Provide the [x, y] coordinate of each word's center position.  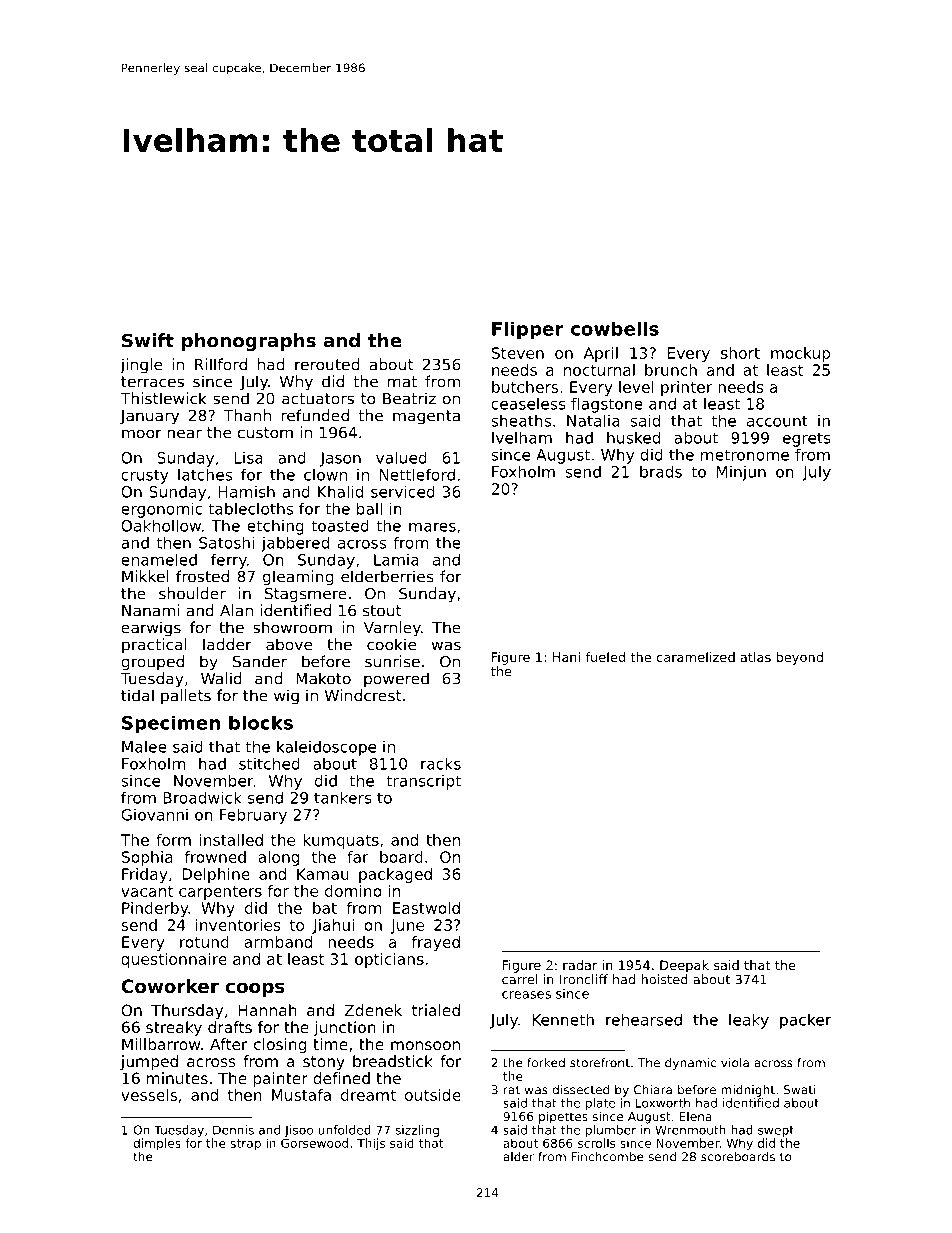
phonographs [249, 342]
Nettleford [417, 474]
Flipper [528, 330]
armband [278, 942]
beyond [799, 658]
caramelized [696, 657]
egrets [807, 439]
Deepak [684, 966]
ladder [227, 644]
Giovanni [154, 814]
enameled [159, 559]
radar [580, 965]
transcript [423, 782]
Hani [566, 657]
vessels [149, 1095]
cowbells [615, 328]
